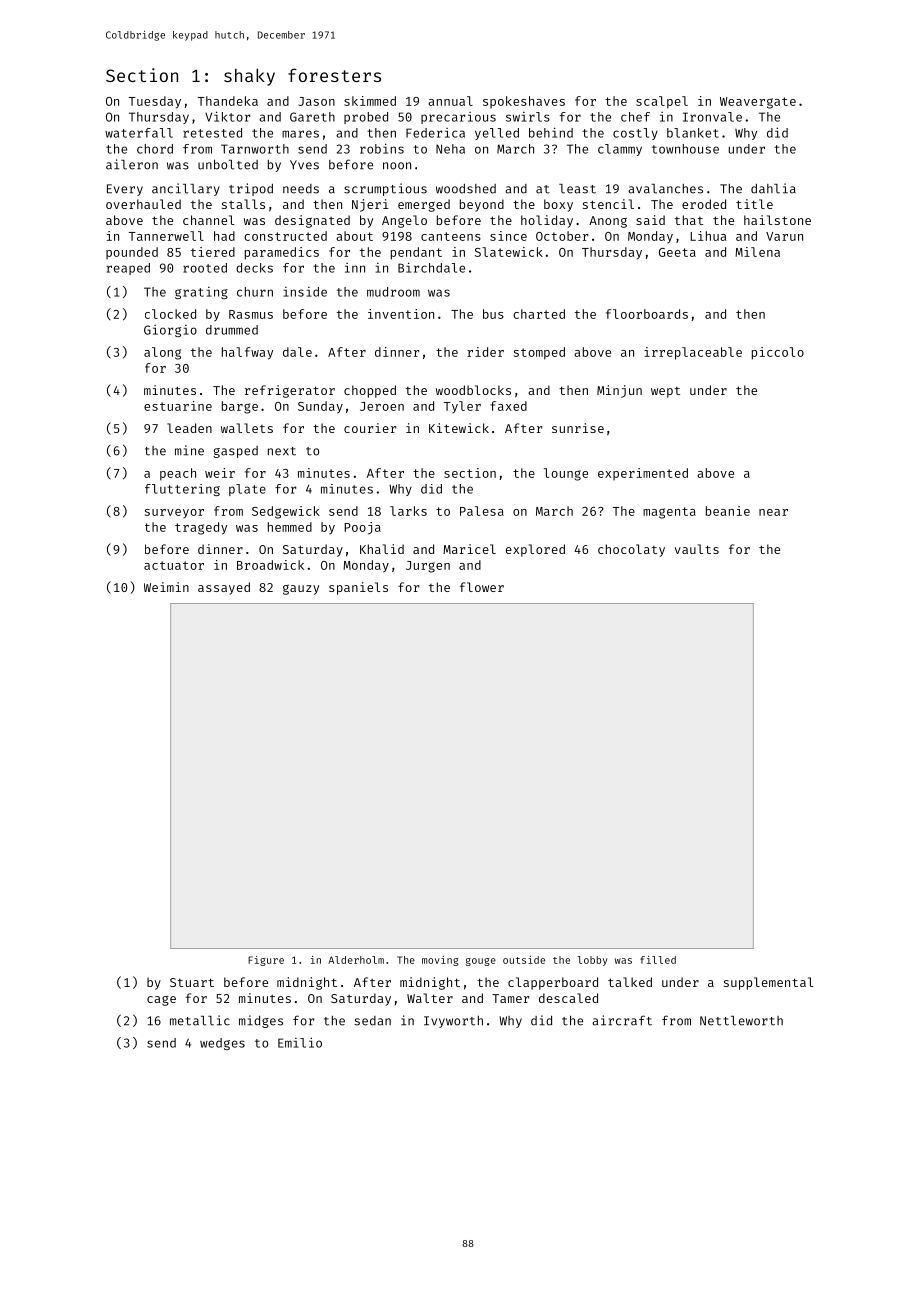  What do you see at coordinates (662, 102) in the screenshot?
I see `scalpel` at bounding box center [662, 102].
